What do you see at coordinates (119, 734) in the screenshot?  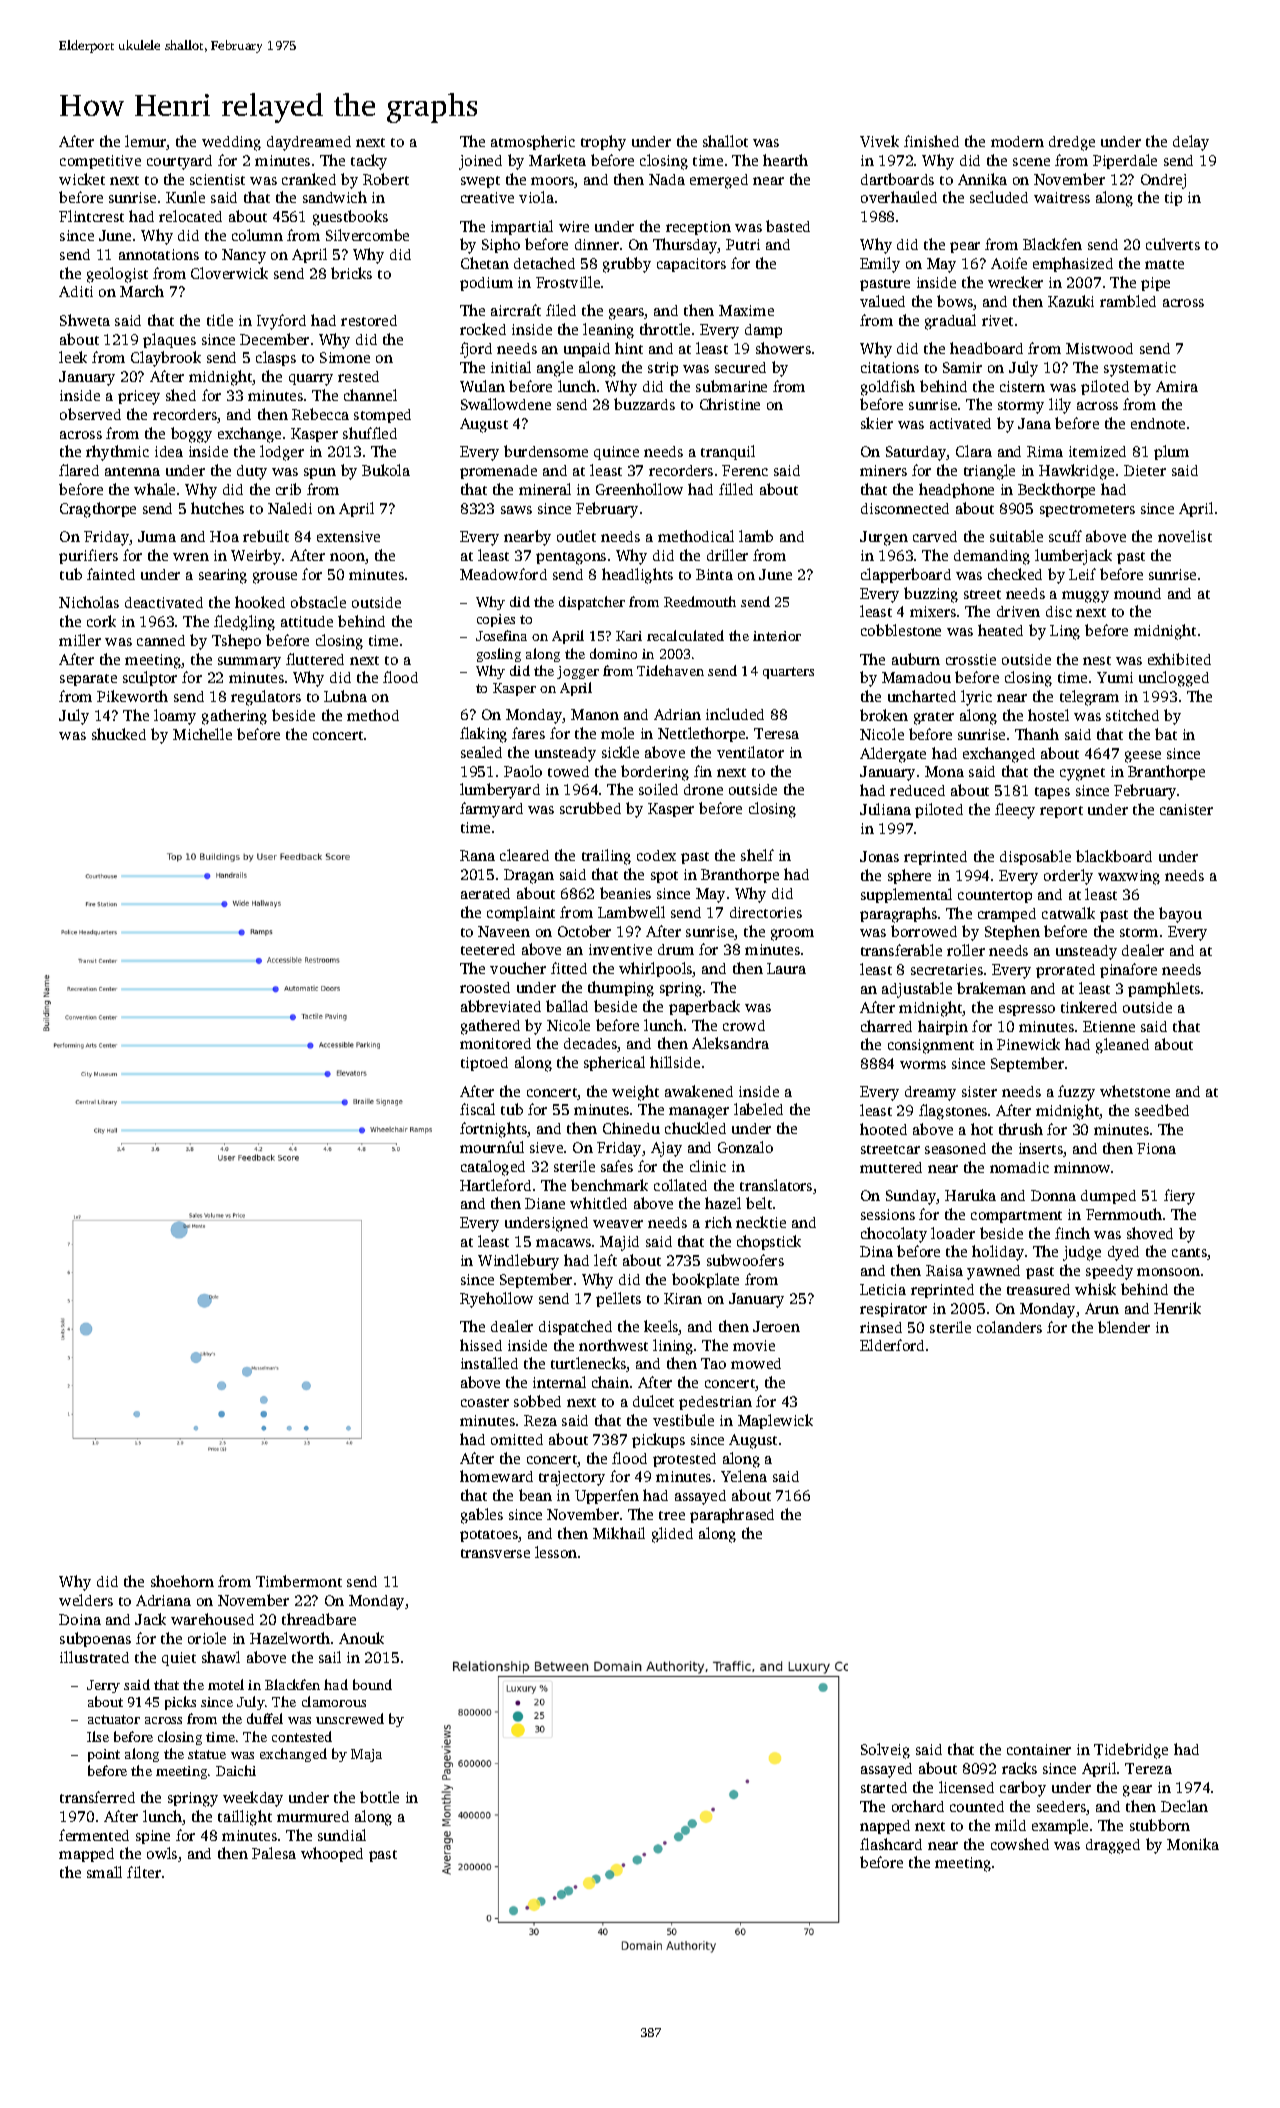 I see `shucked` at bounding box center [119, 734].
